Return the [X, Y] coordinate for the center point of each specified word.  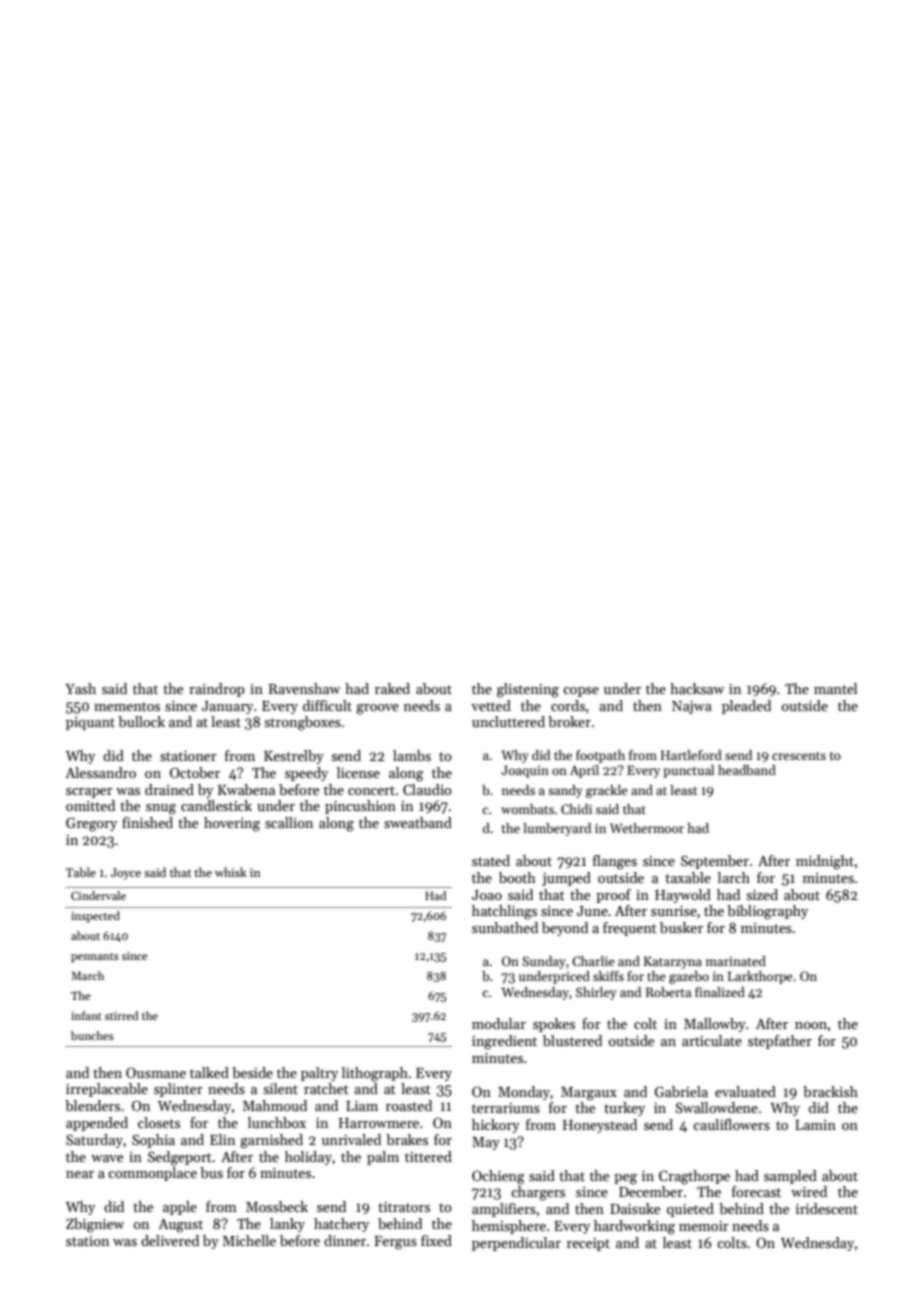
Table [81, 872]
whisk [231, 872]
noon [811, 1025]
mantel [835, 688]
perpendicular [516, 1244]
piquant [90, 723]
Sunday [544, 962]
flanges [615, 862]
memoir [704, 1226]
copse [581, 692]
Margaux [589, 1094]
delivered [170, 1240]
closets [159, 1122]
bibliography [767, 912]
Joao [487, 895]
